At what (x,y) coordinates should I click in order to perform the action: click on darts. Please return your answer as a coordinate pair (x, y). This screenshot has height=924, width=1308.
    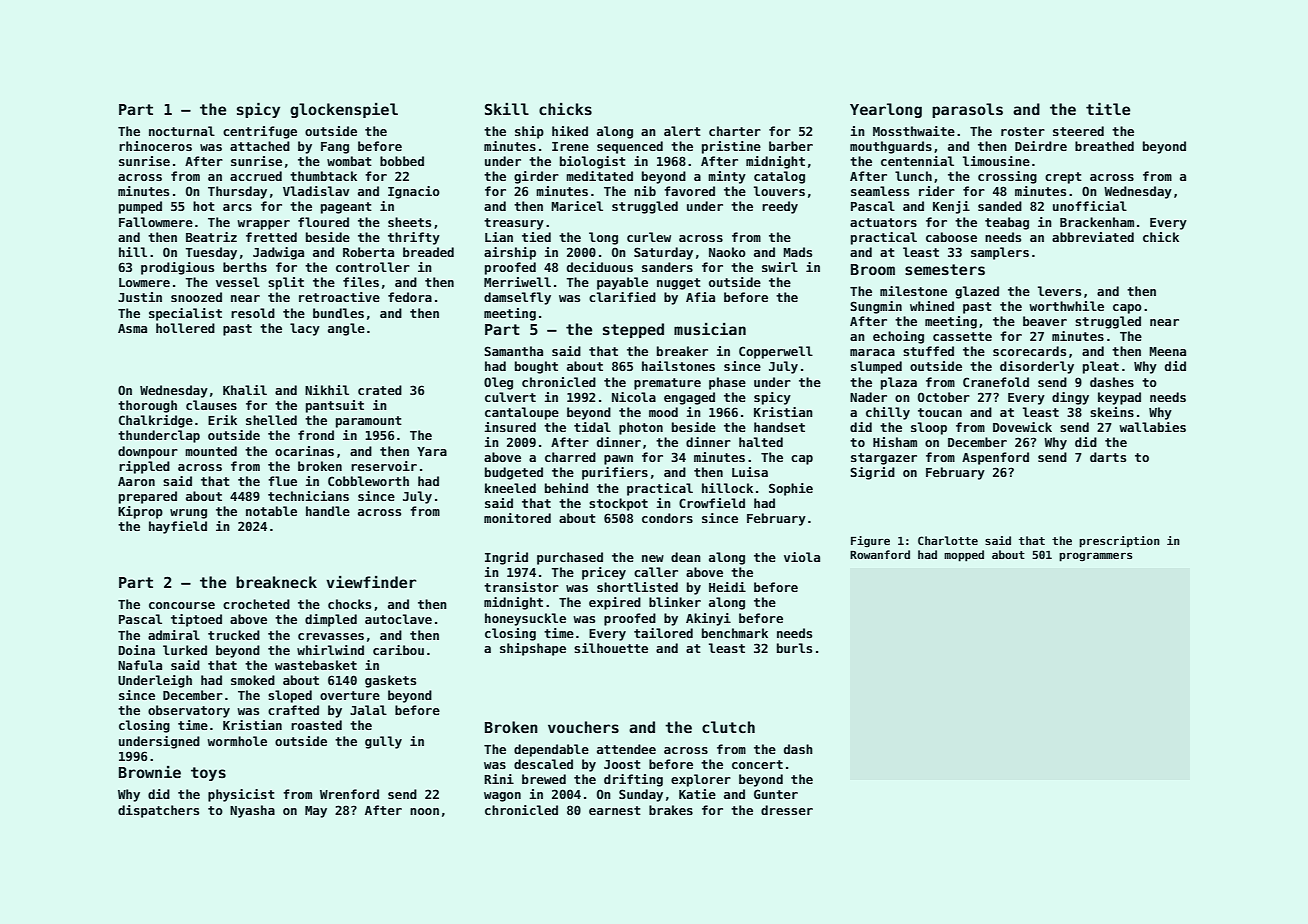
    Looking at the image, I should click on (1108, 457).
